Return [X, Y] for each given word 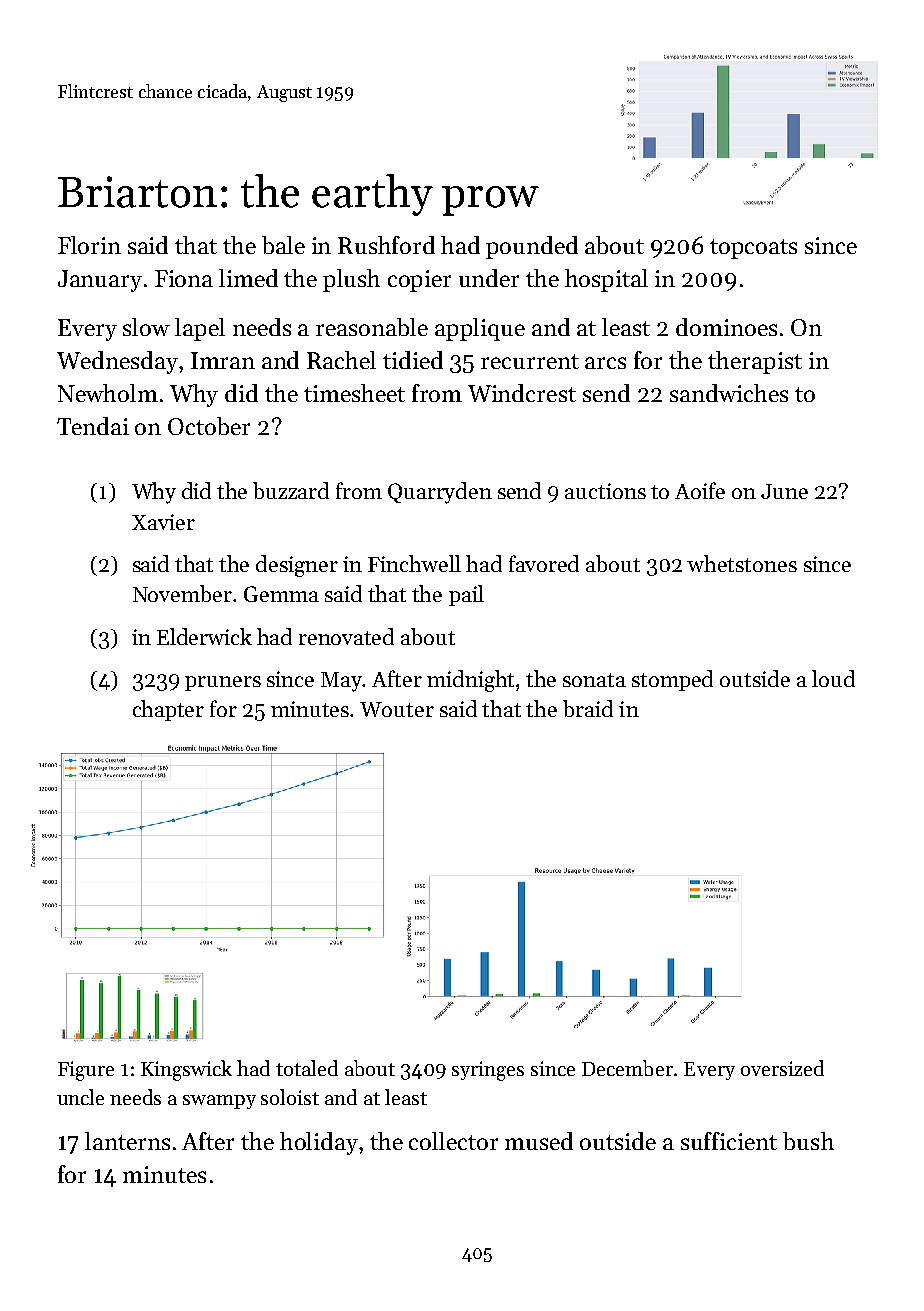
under [489, 278]
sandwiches [729, 393]
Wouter [397, 709]
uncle [80, 1097]
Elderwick [204, 636]
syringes [488, 1071]
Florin [89, 245]
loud [833, 678]
